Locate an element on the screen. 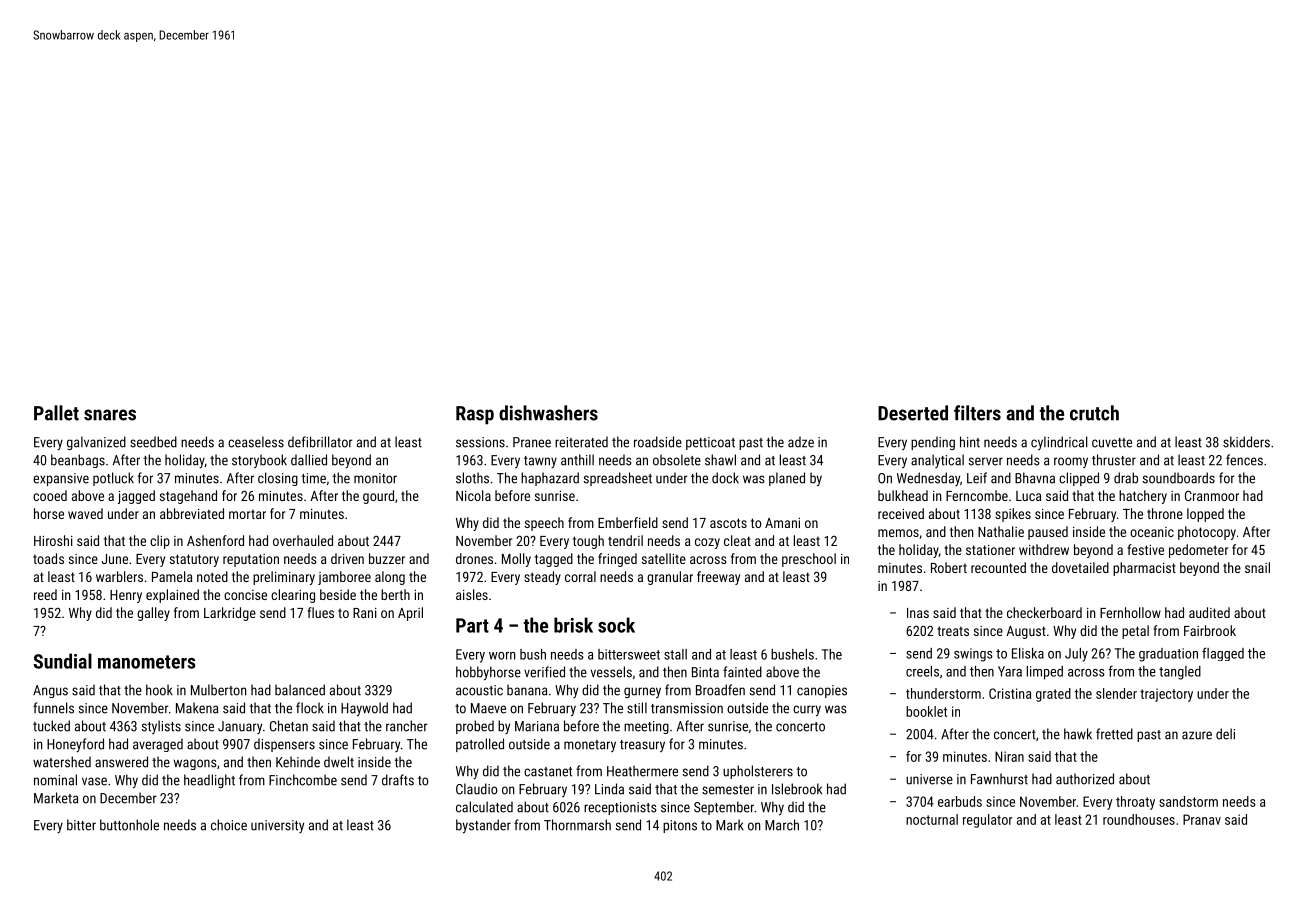  tendril is located at coordinates (625, 540).
